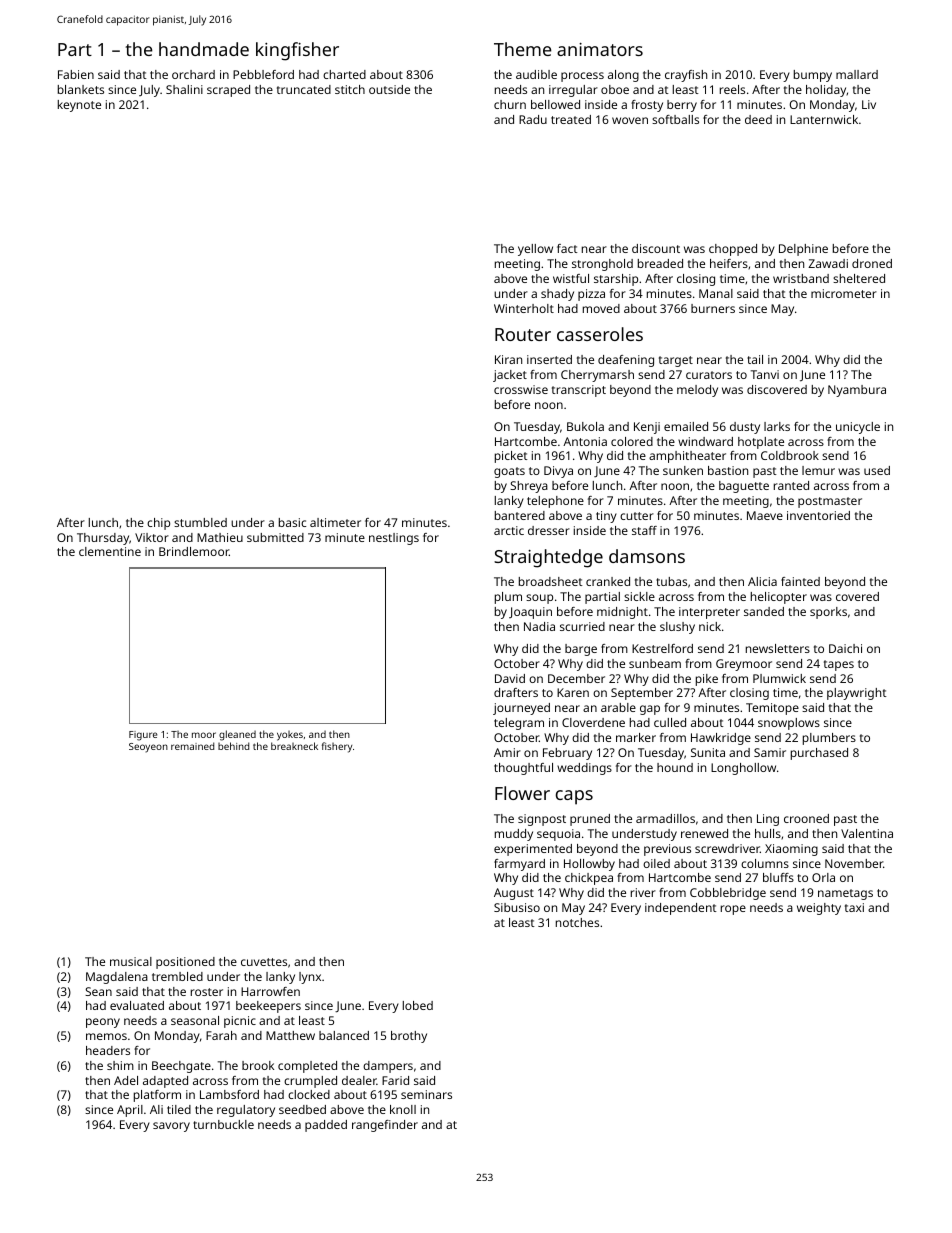  I want to click on handmade, so click(204, 49).
